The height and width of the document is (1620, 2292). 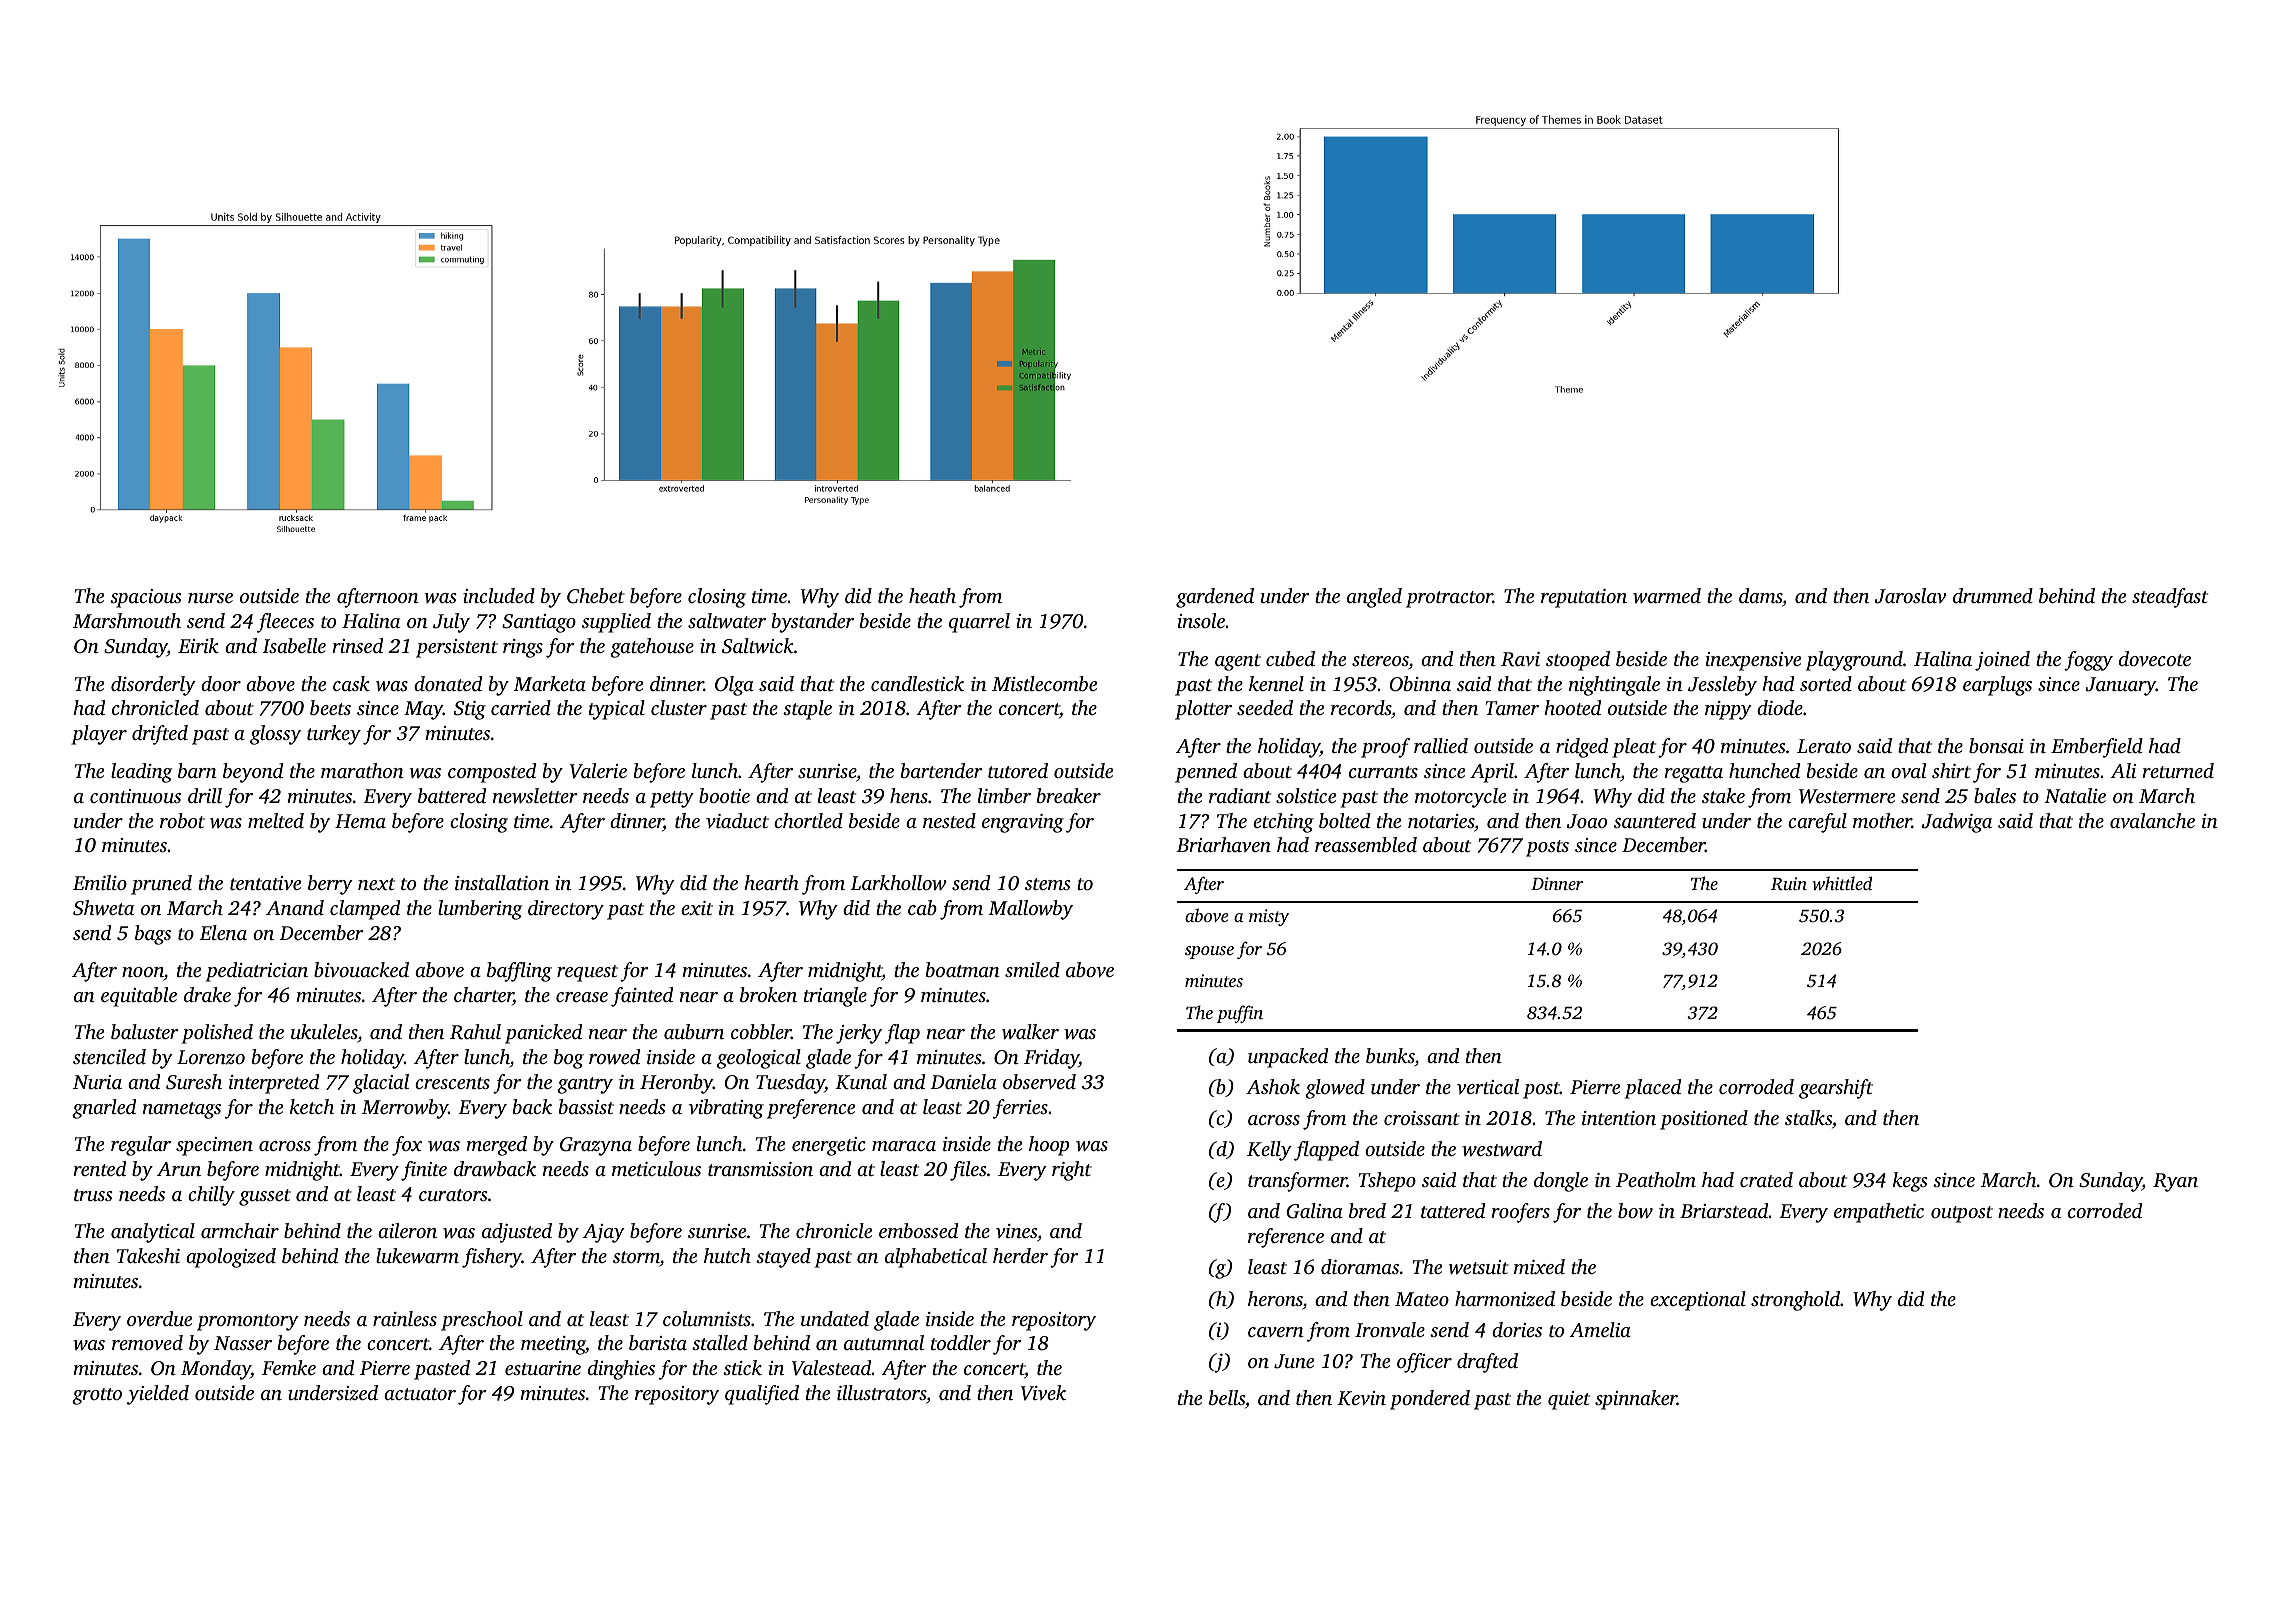 What do you see at coordinates (146, 598) in the document?
I see `spacious` at bounding box center [146, 598].
